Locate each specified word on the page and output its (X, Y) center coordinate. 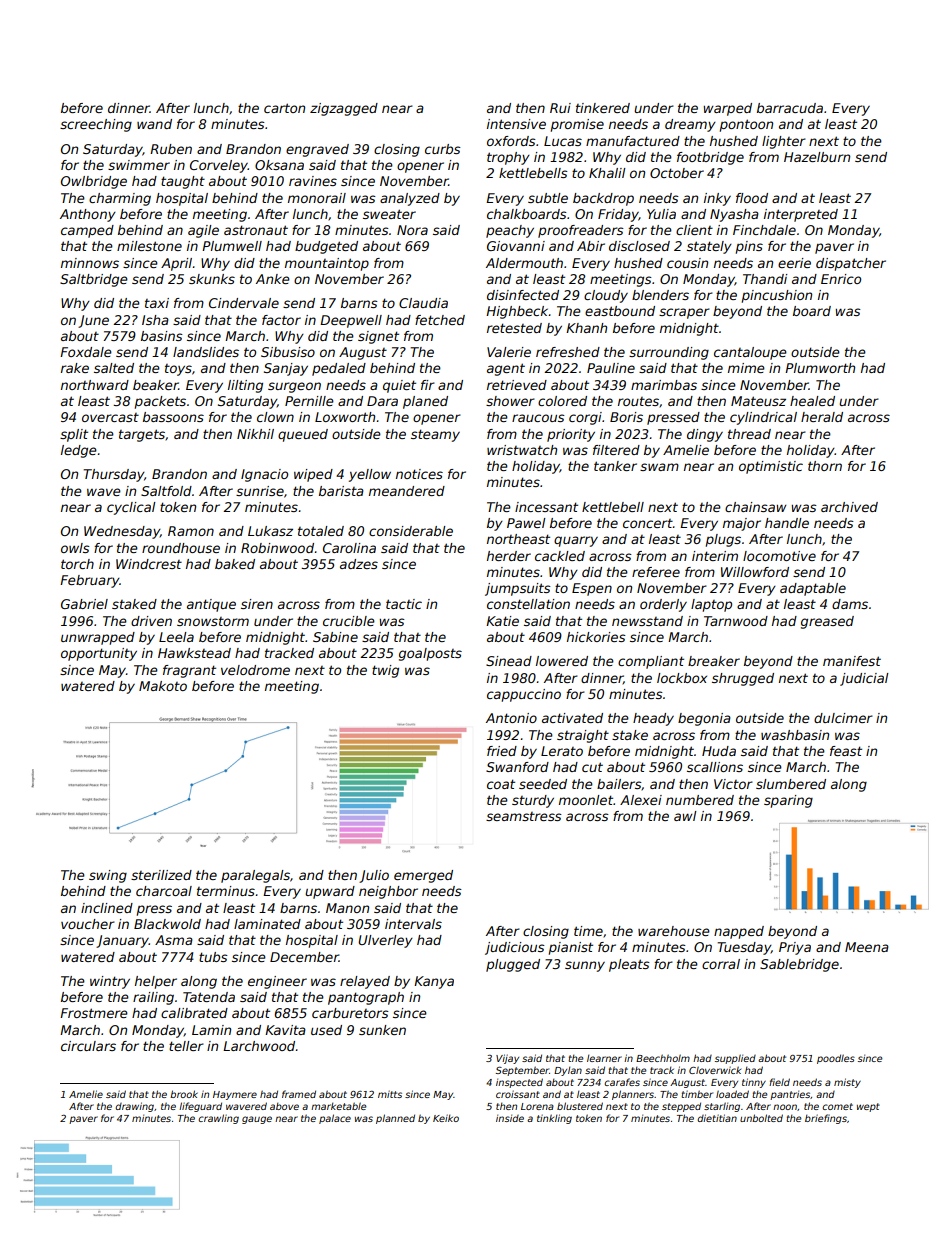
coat (501, 784)
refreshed (568, 352)
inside (510, 1118)
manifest (852, 661)
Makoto (163, 686)
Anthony (88, 215)
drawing (134, 1107)
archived (849, 507)
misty (847, 1083)
